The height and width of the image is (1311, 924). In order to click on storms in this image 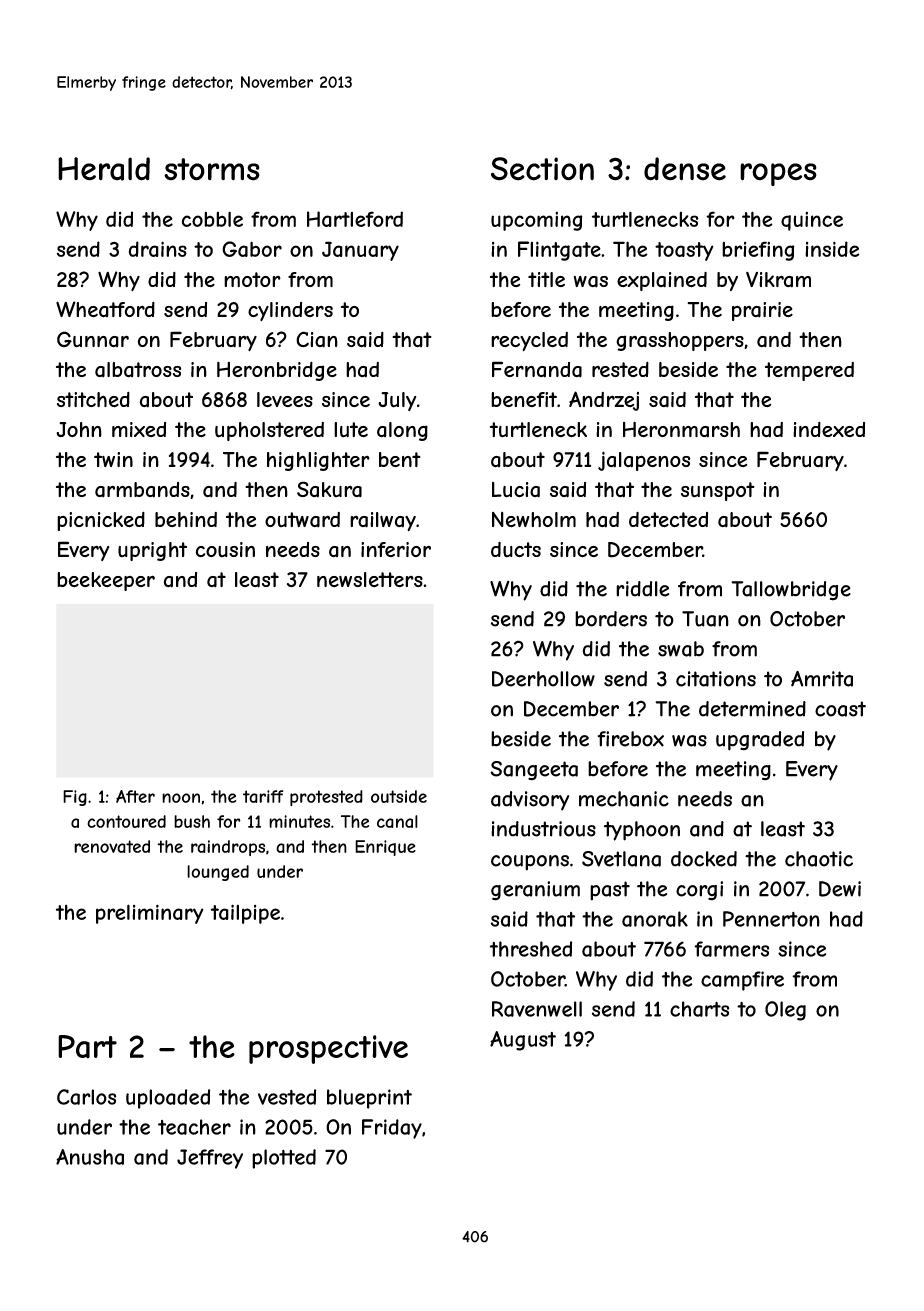, I will do `click(212, 169)`.
